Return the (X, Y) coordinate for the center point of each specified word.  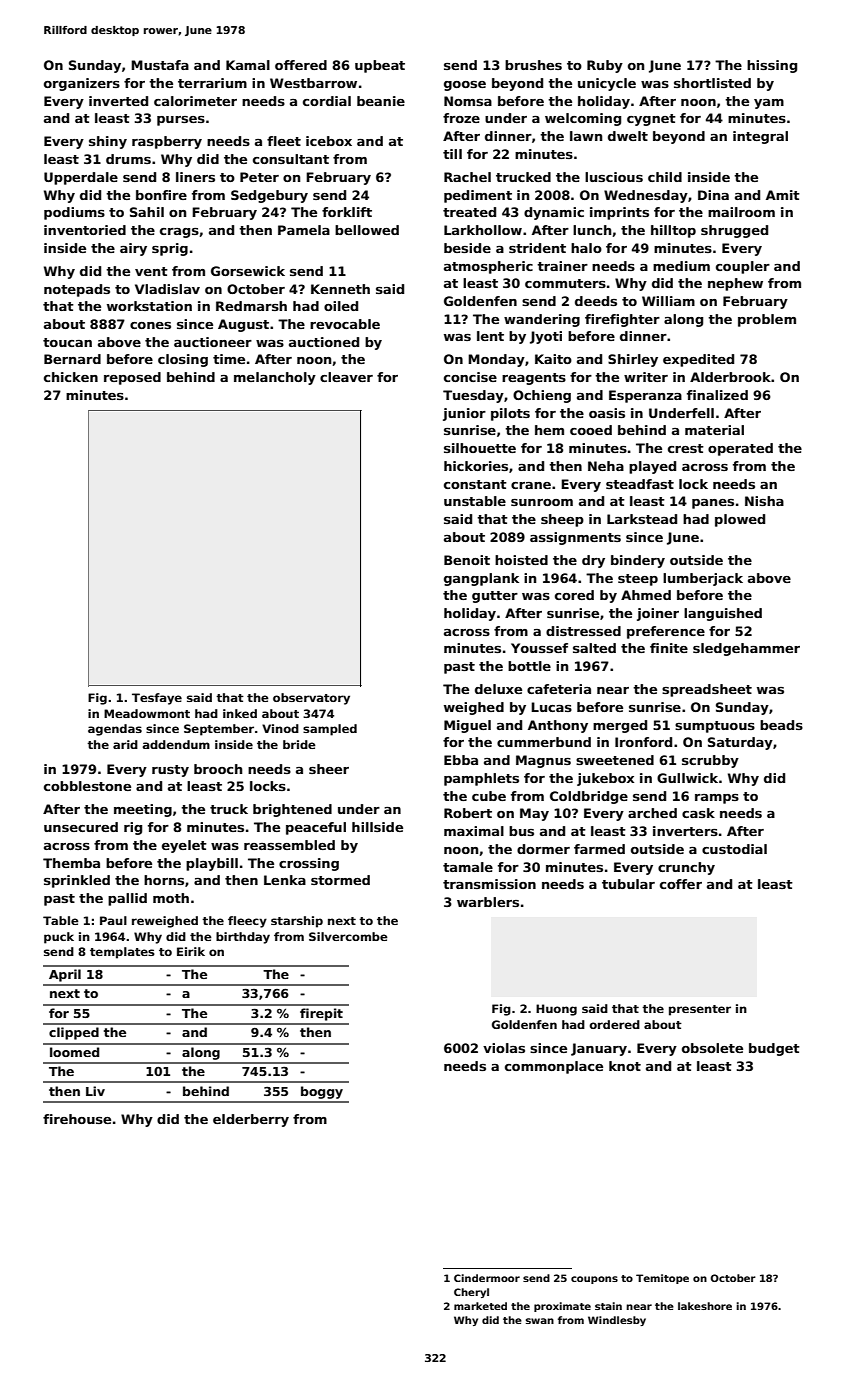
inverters (685, 831)
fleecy (247, 922)
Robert (468, 813)
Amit (783, 195)
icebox (329, 141)
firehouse (77, 1119)
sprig (170, 249)
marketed (480, 1306)
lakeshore (705, 1306)
